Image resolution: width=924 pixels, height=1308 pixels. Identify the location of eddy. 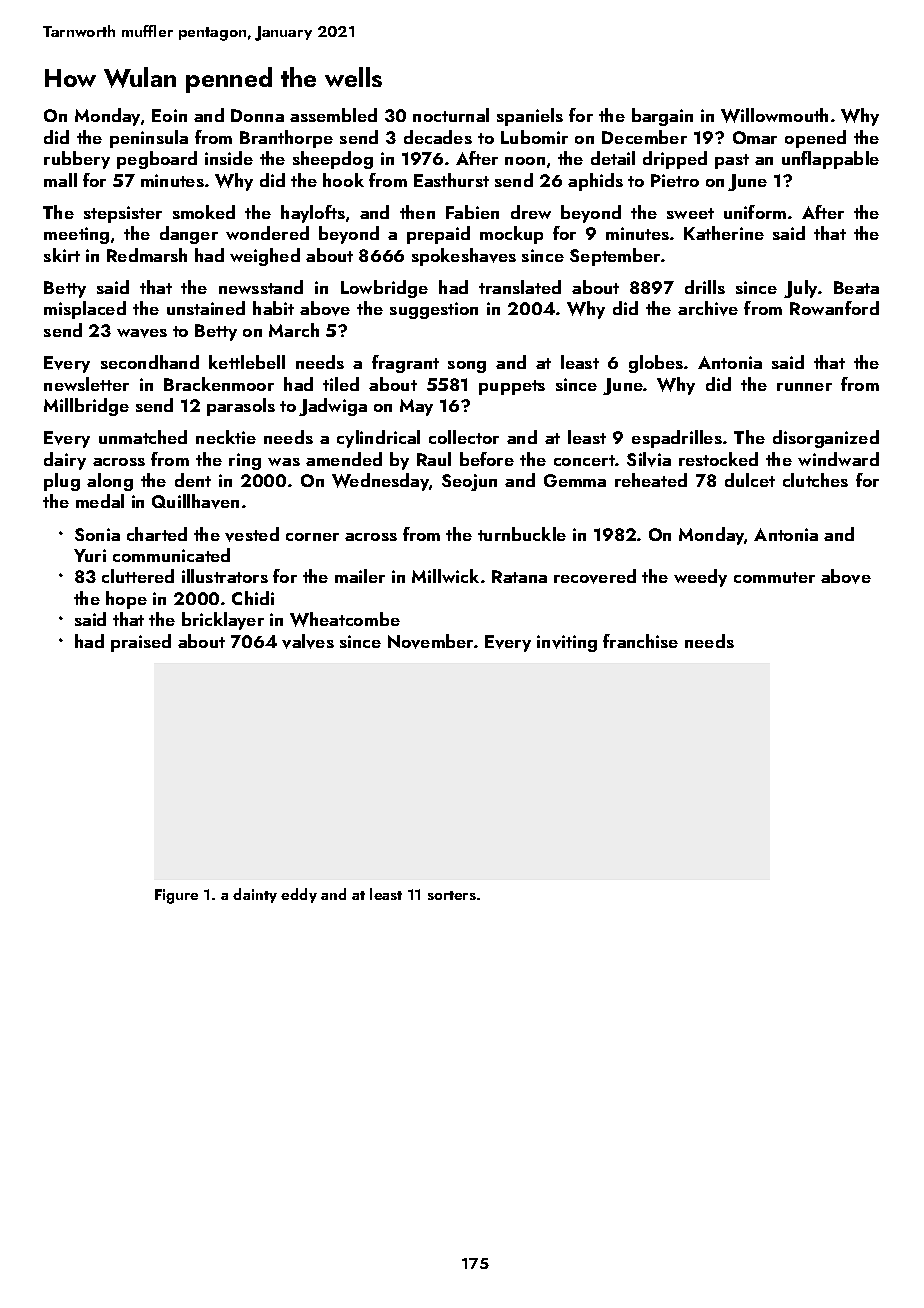
(299, 895).
